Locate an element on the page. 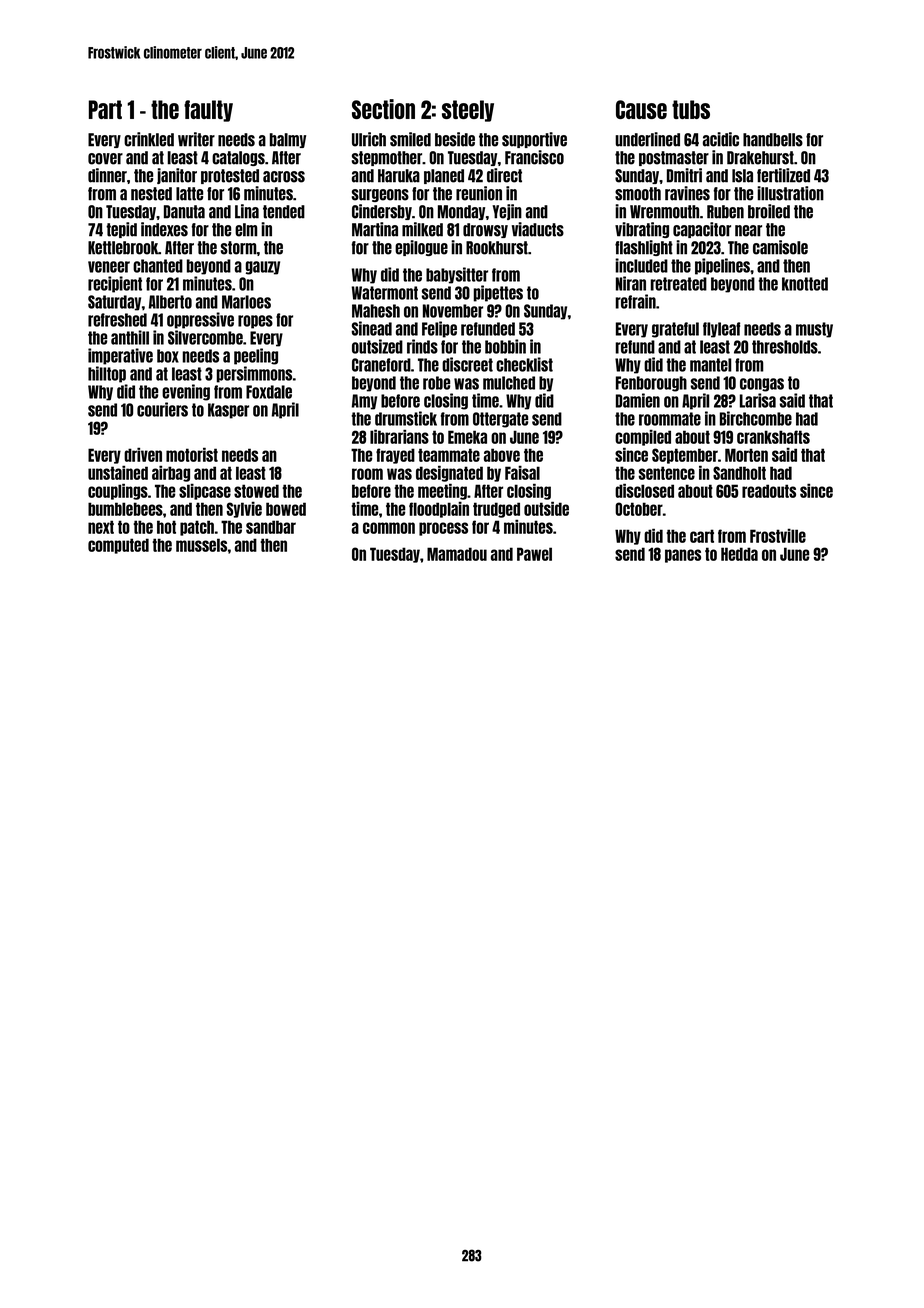 This page has height=1308, width=924. Pawel is located at coordinates (534, 554).
